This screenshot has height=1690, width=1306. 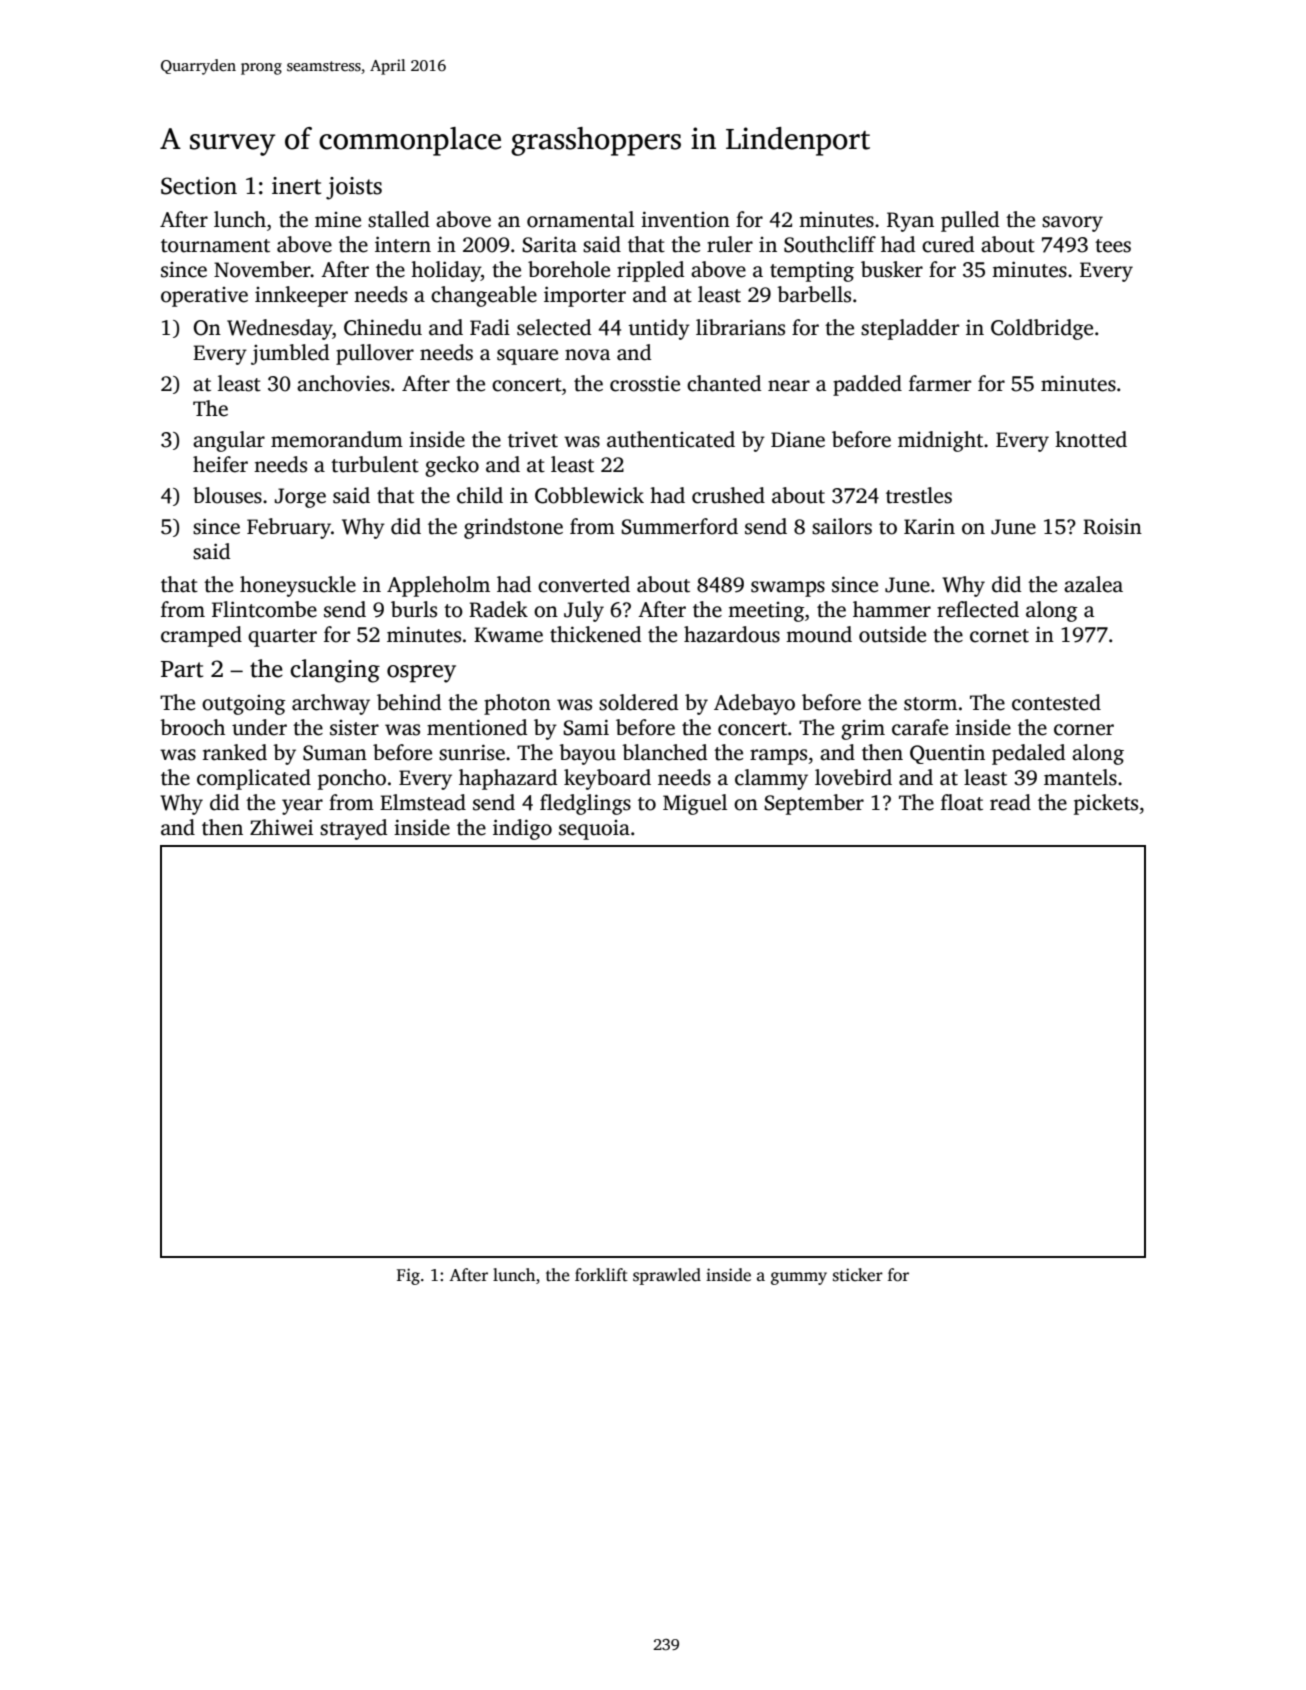 What do you see at coordinates (1113, 246) in the screenshot?
I see `tees` at bounding box center [1113, 246].
